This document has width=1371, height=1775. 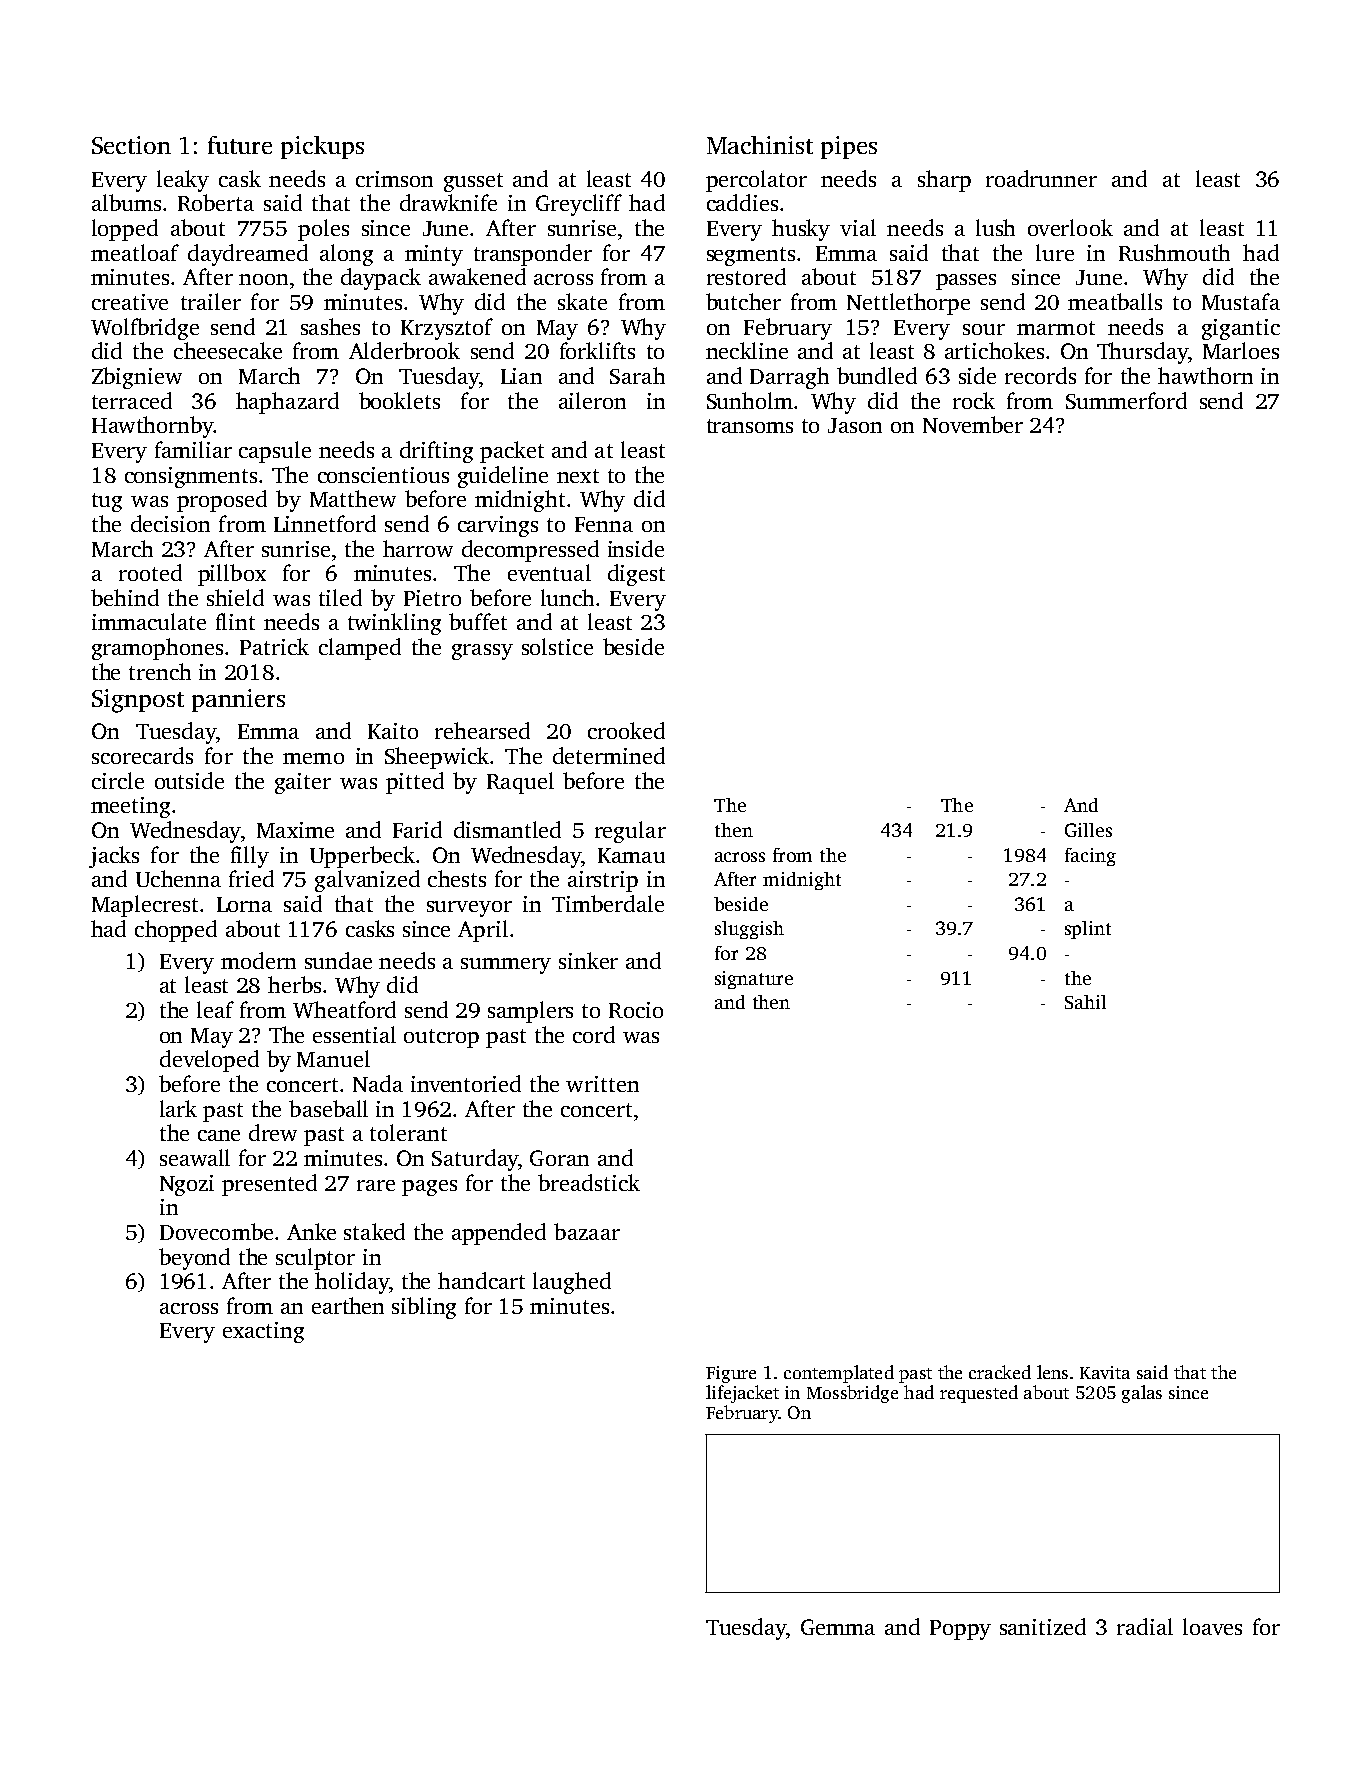 What do you see at coordinates (1105, 1372) in the document?
I see `Kavita` at bounding box center [1105, 1372].
